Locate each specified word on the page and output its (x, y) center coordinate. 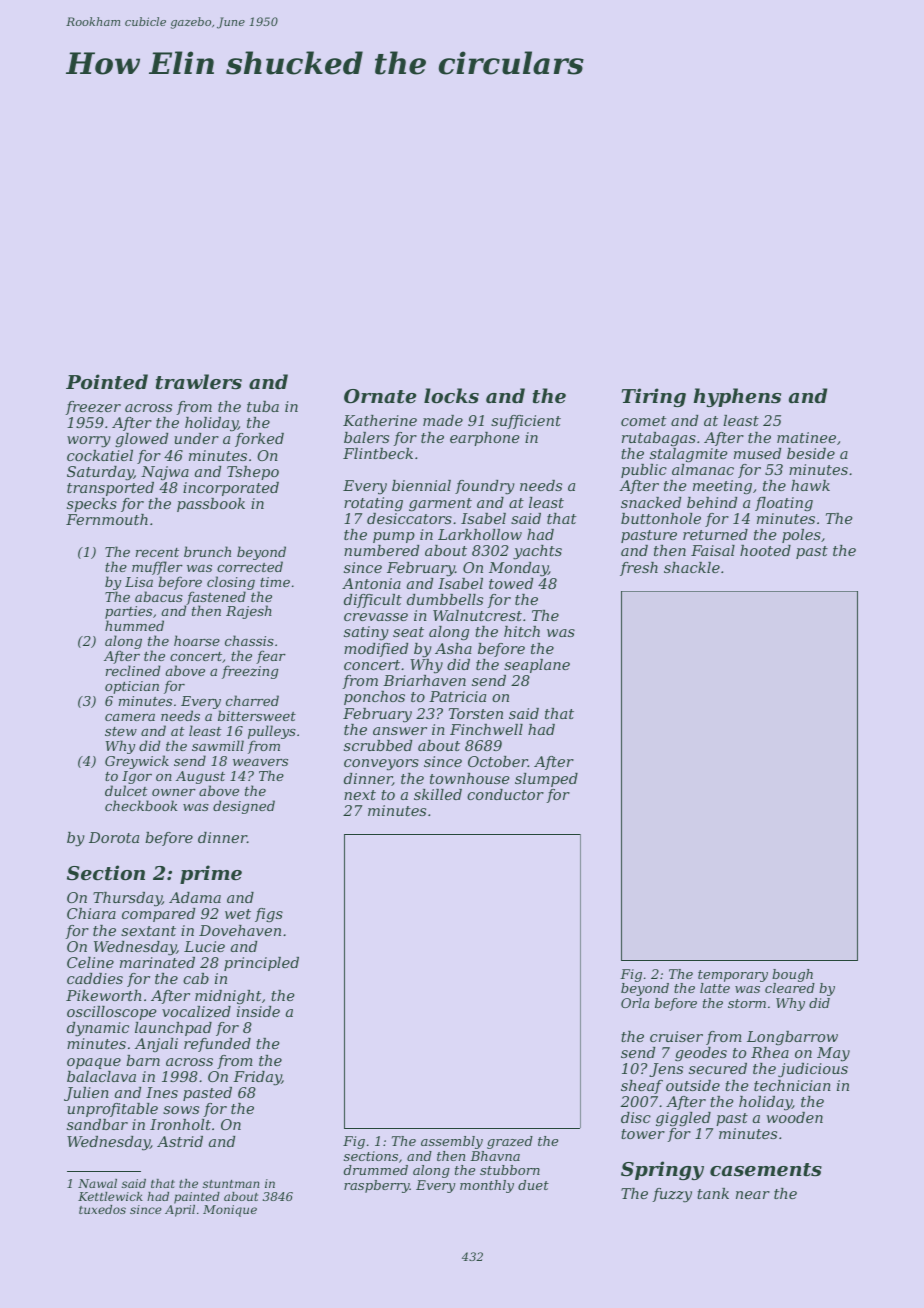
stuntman (231, 1184)
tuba (263, 406)
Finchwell (486, 729)
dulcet (126, 790)
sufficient (526, 422)
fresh (639, 569)
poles (801, 536)
